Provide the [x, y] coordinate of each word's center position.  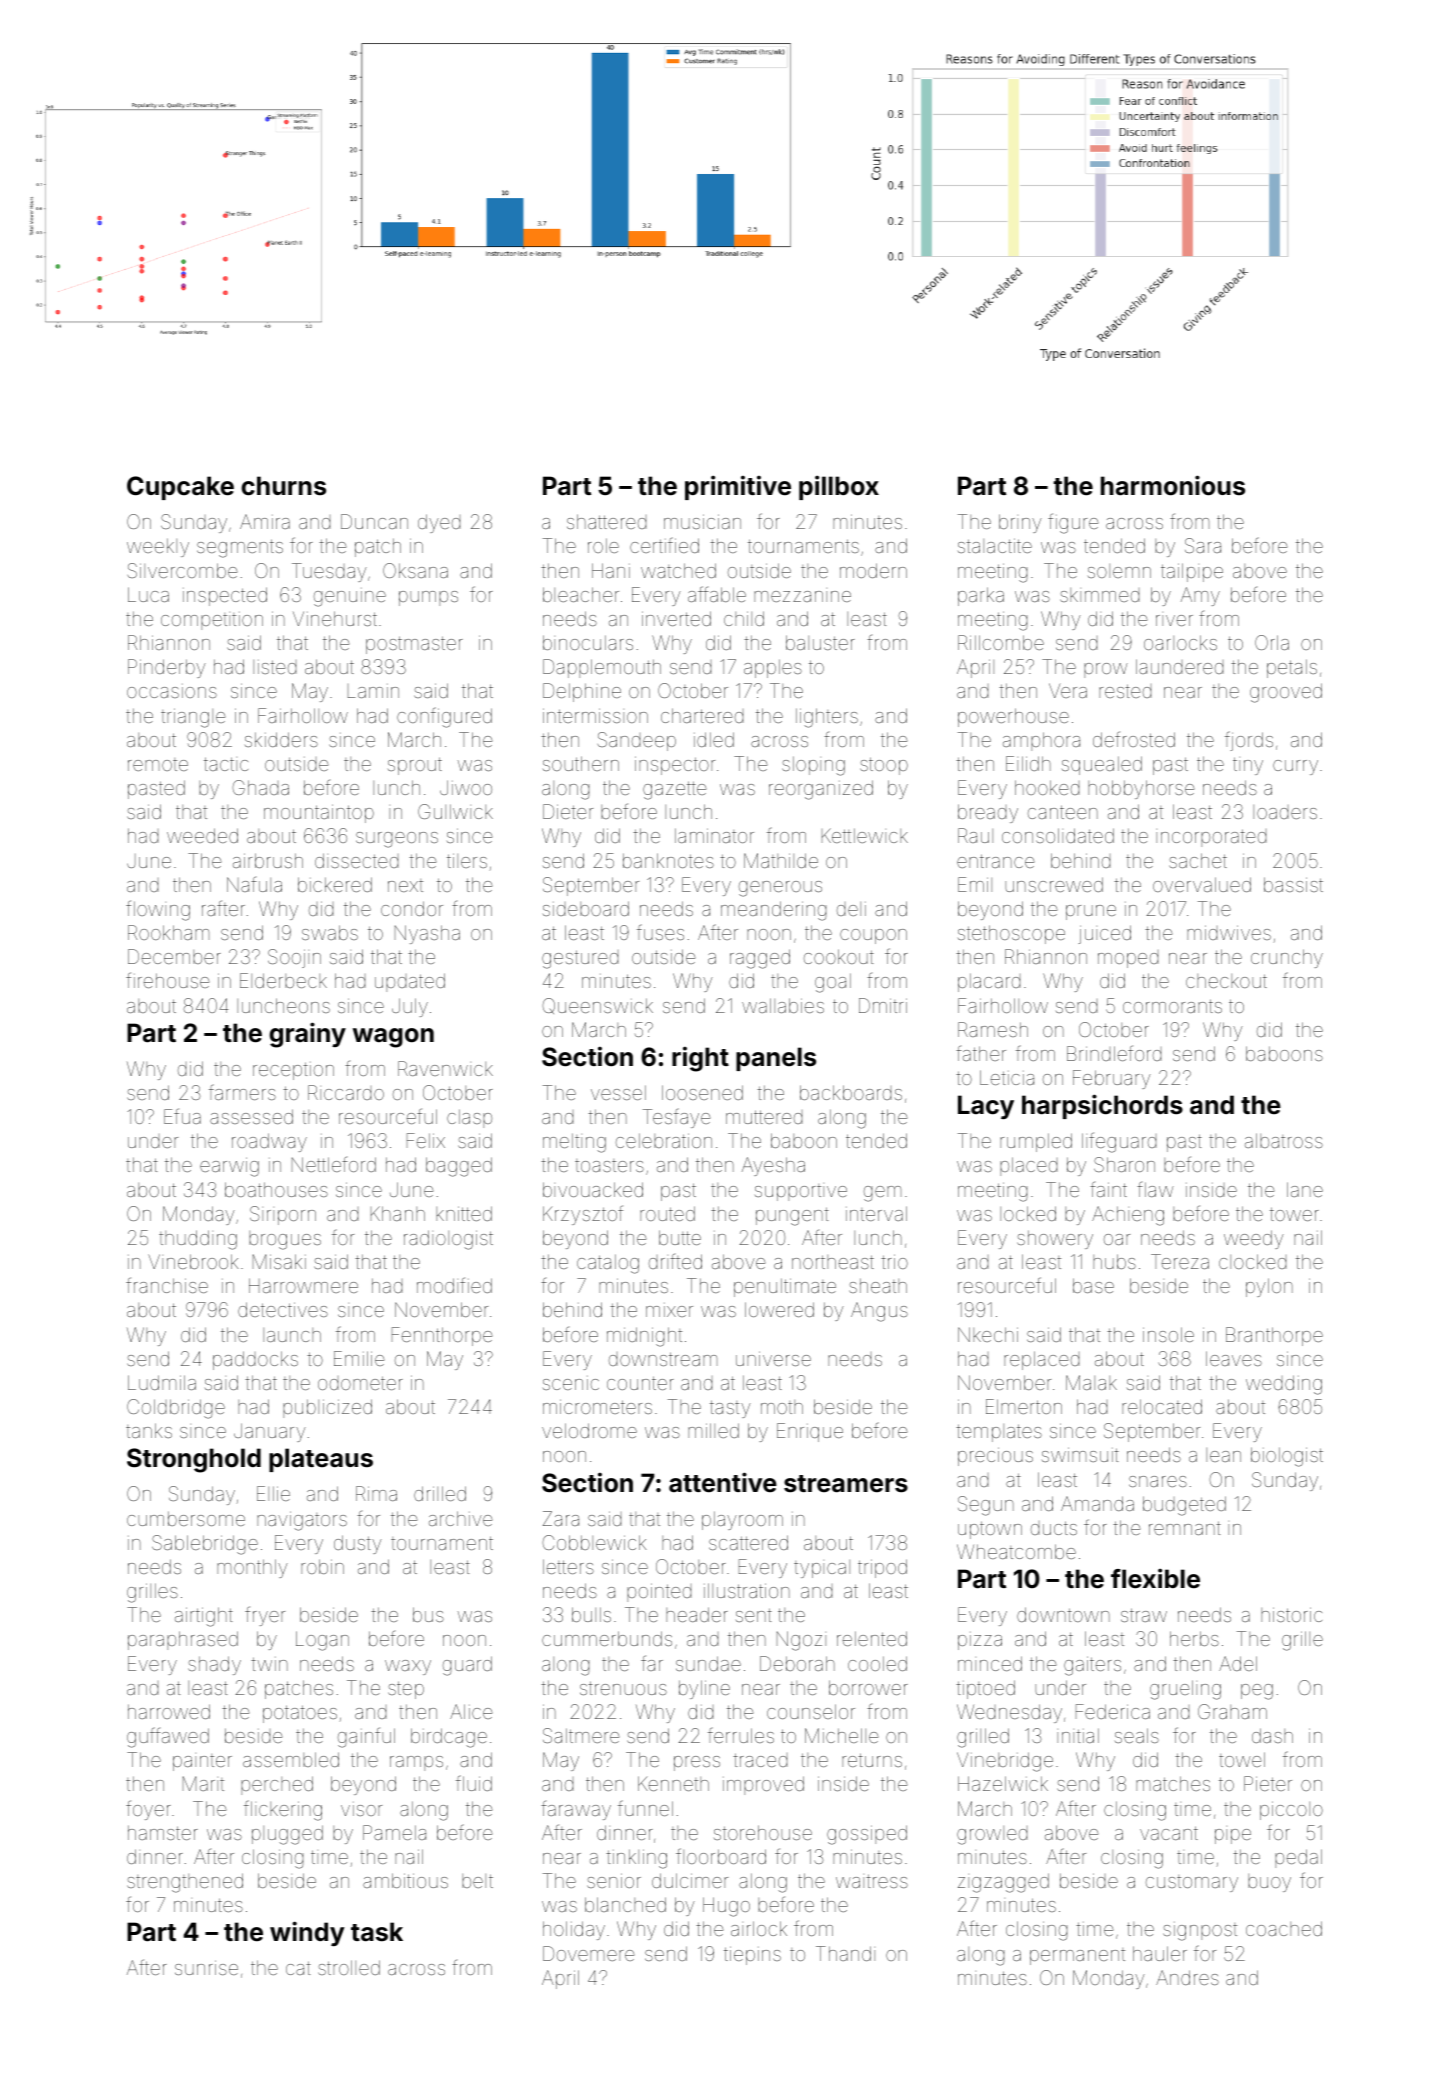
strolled [349, 1967]
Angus [879, 1312]
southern [581, 763]
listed [275, 667]
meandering [774, 911]
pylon [1269, 1287]
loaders [1285, 812]
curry [1295, 767]
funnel [645, 1808]
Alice [471, 1711]
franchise [167, 1285]
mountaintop [319, 813]
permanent [1077, 1956]
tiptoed [985, 1689]
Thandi [845, 1953]
